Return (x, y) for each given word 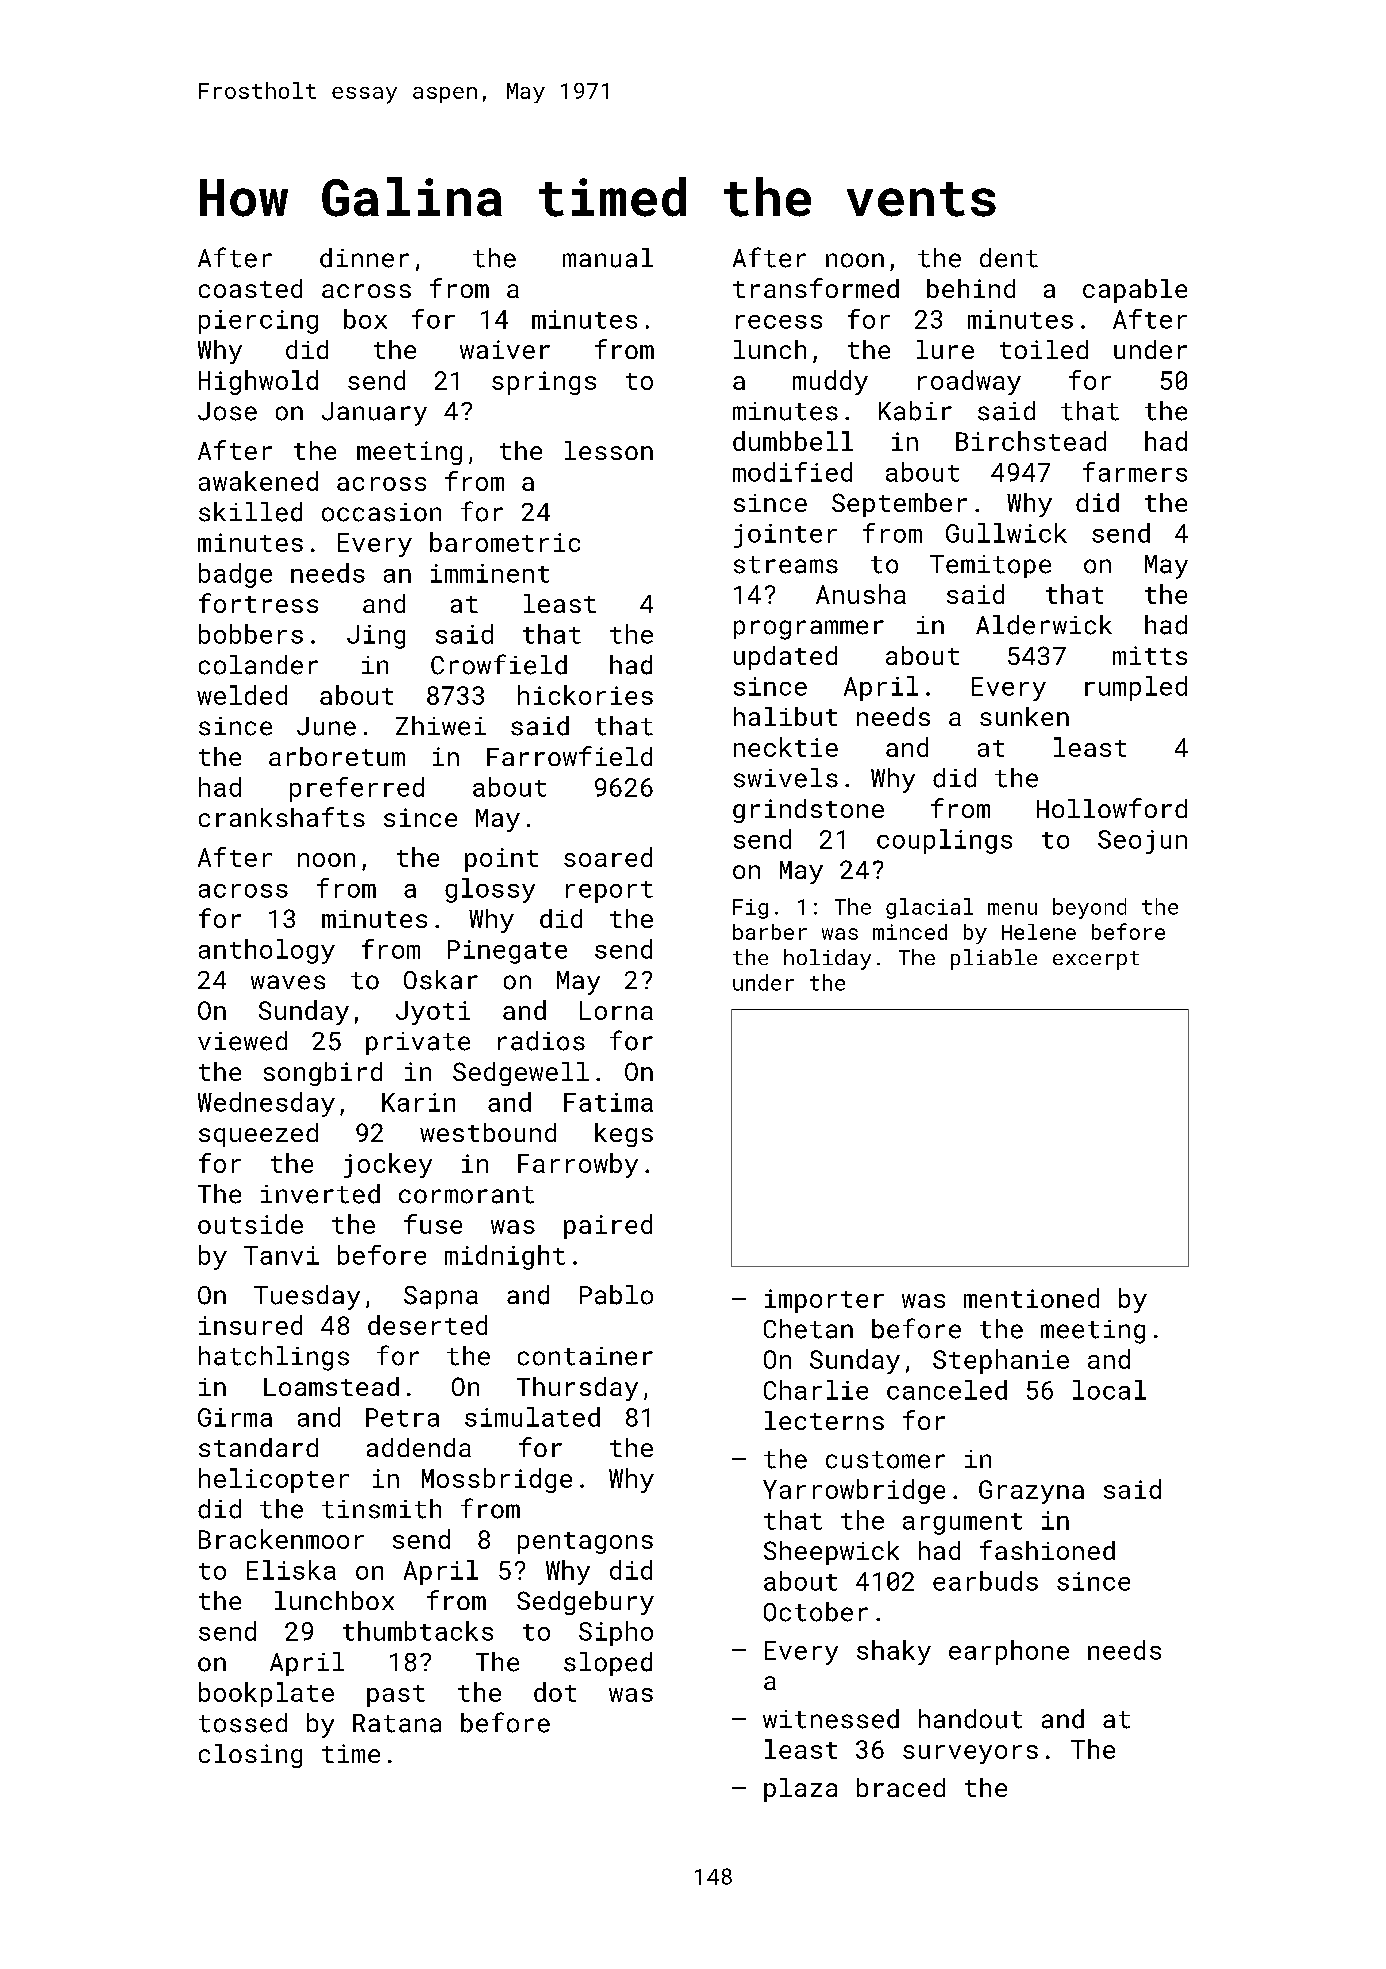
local (1109, 1390)
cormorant (466, 1195)
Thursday (577, 1389)
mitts (1150, 655)
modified (792, 472)
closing (250, 1756)
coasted (250, 288)
